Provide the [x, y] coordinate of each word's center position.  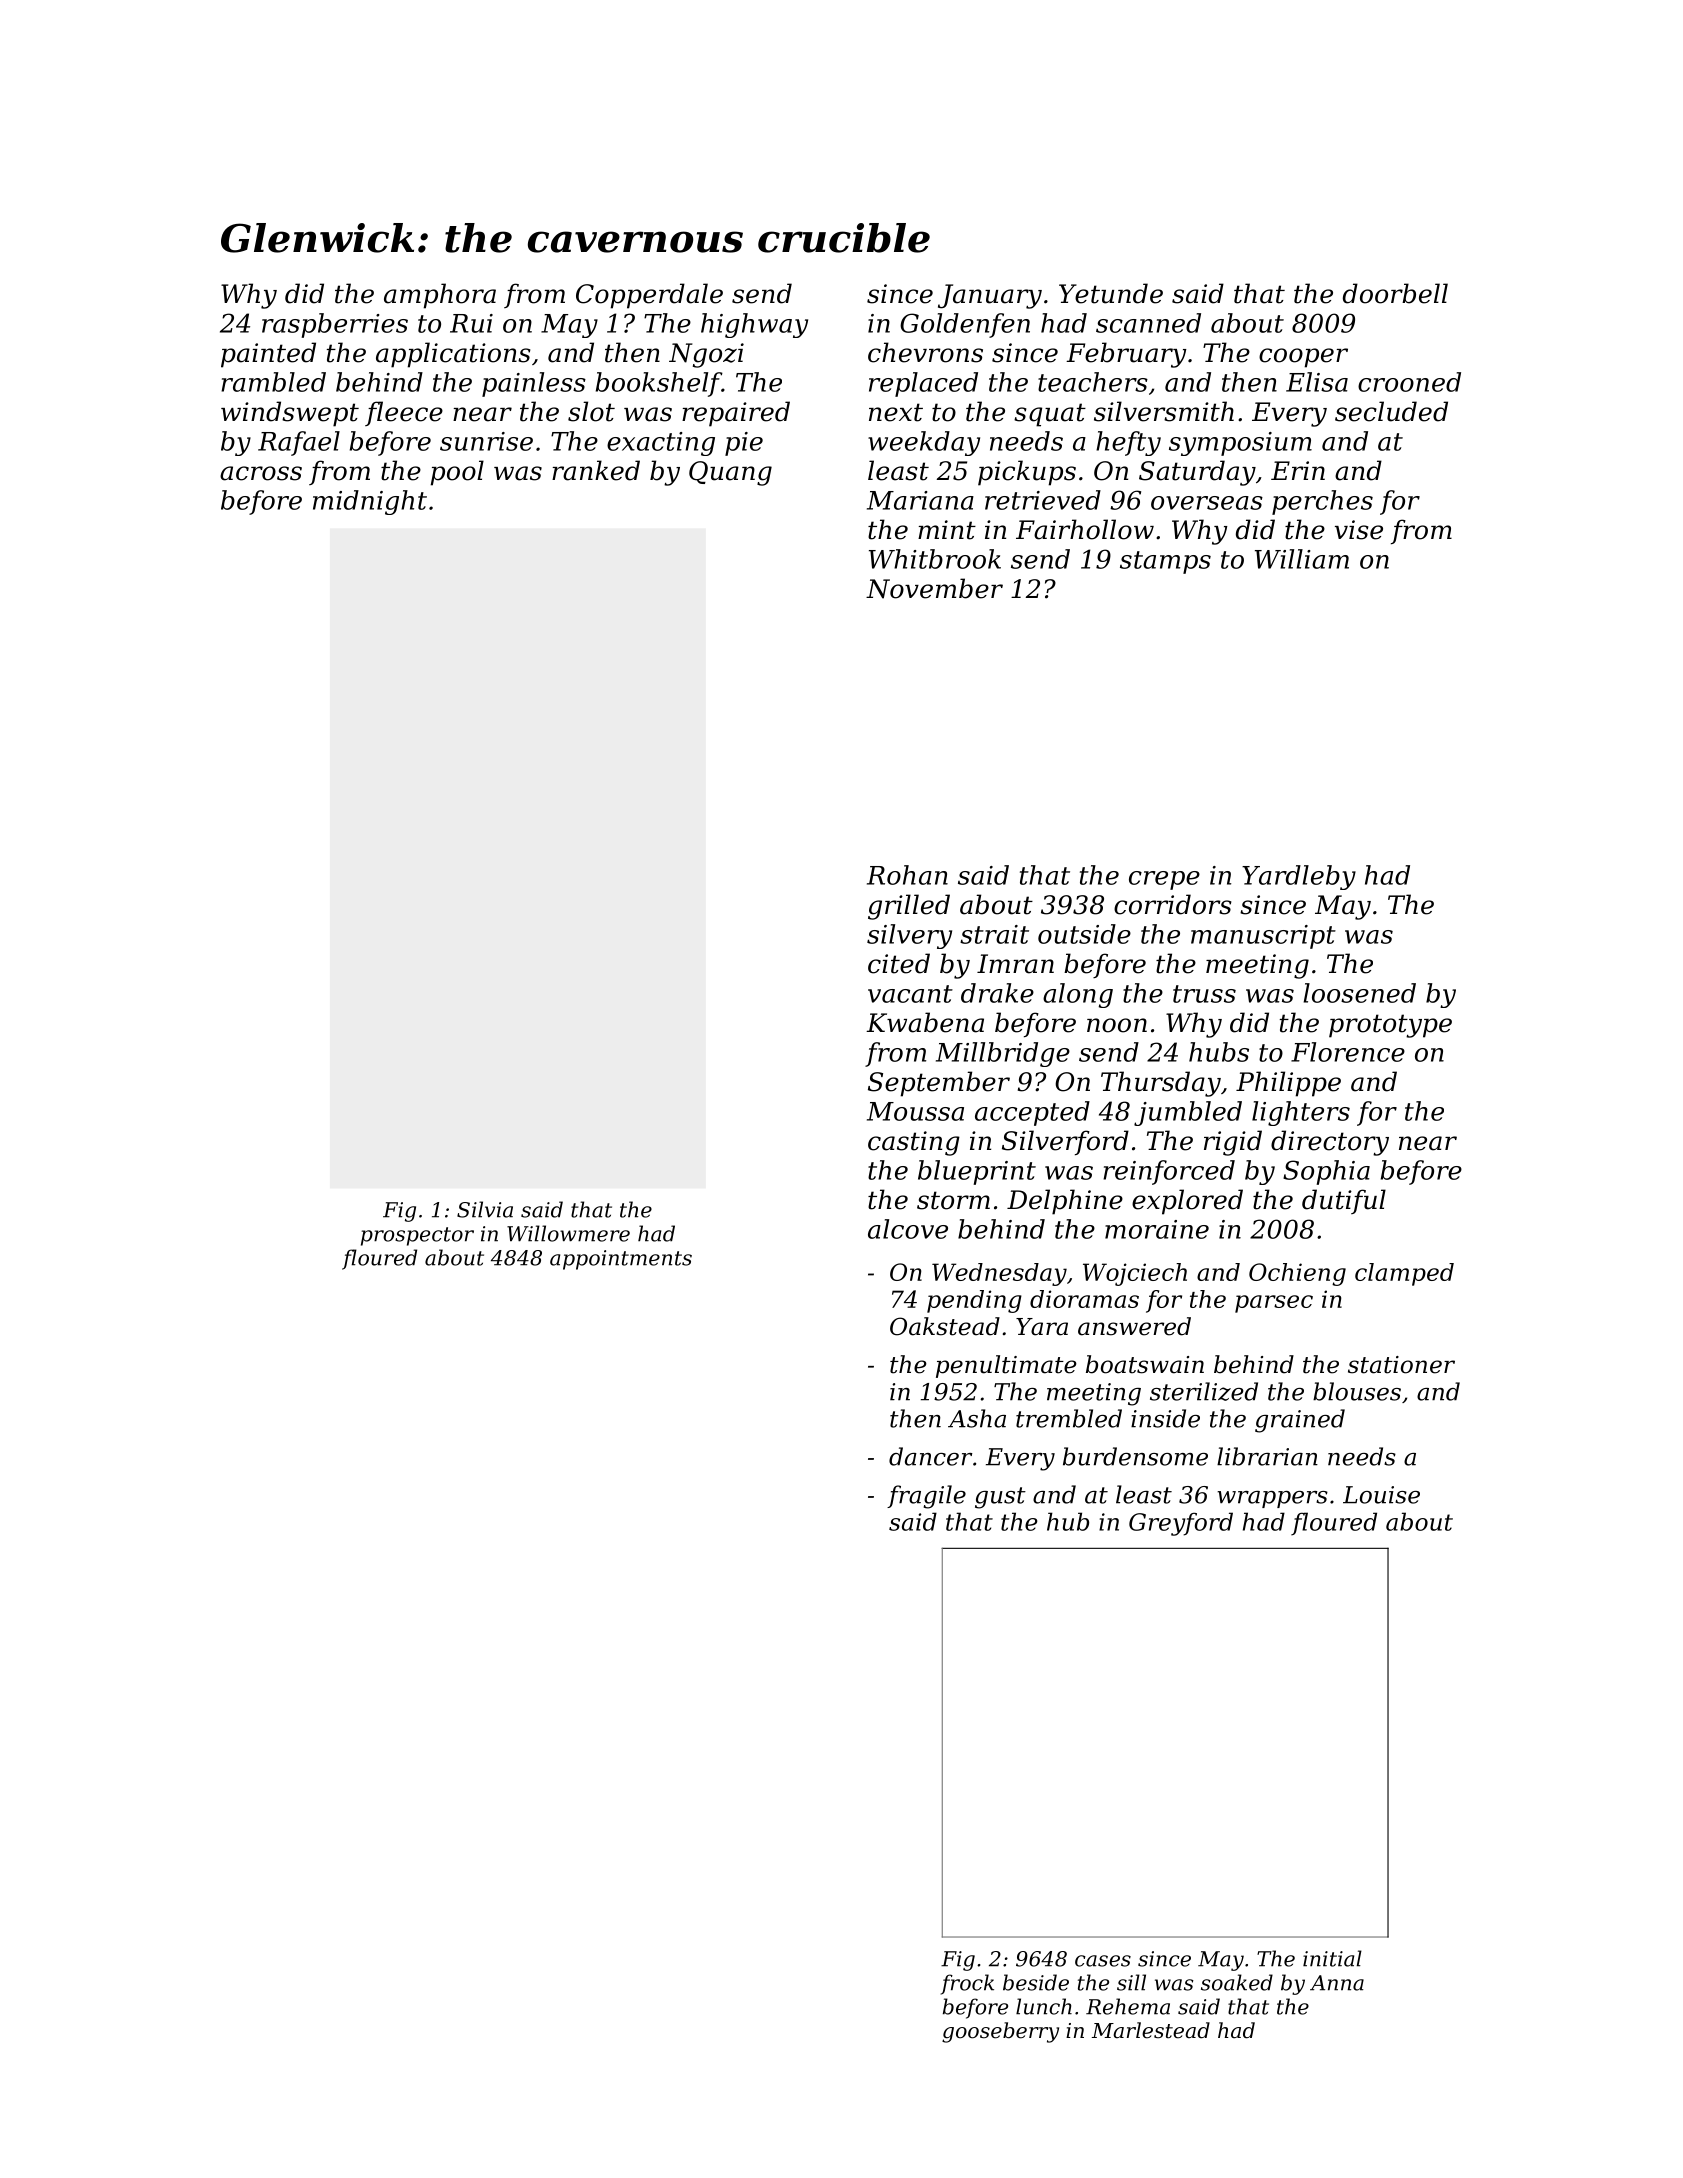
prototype [1390, 1026]
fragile [926, 1497]
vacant [910, 994]
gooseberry [1000, 2032]
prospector [417, 1236]
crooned [1409, 382]
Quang [730, 473]
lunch [1044, 2006]
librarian [1267, 1456]
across [261, 473]
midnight [370, 502]
